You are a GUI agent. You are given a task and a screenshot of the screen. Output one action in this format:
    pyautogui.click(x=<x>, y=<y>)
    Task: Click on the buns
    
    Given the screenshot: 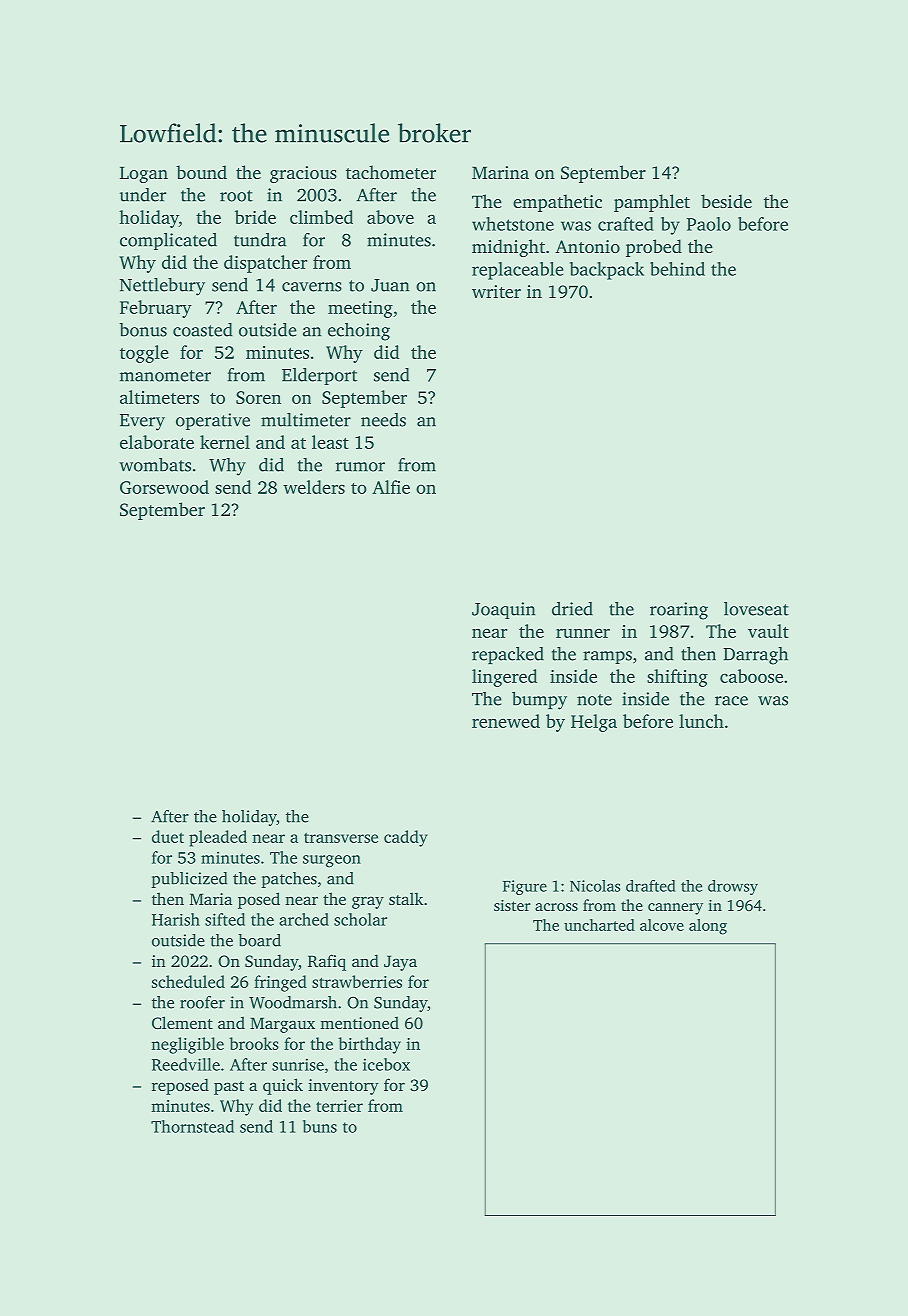 What is the action you would take?
    pyautogui.click(x=320, y=1126)
